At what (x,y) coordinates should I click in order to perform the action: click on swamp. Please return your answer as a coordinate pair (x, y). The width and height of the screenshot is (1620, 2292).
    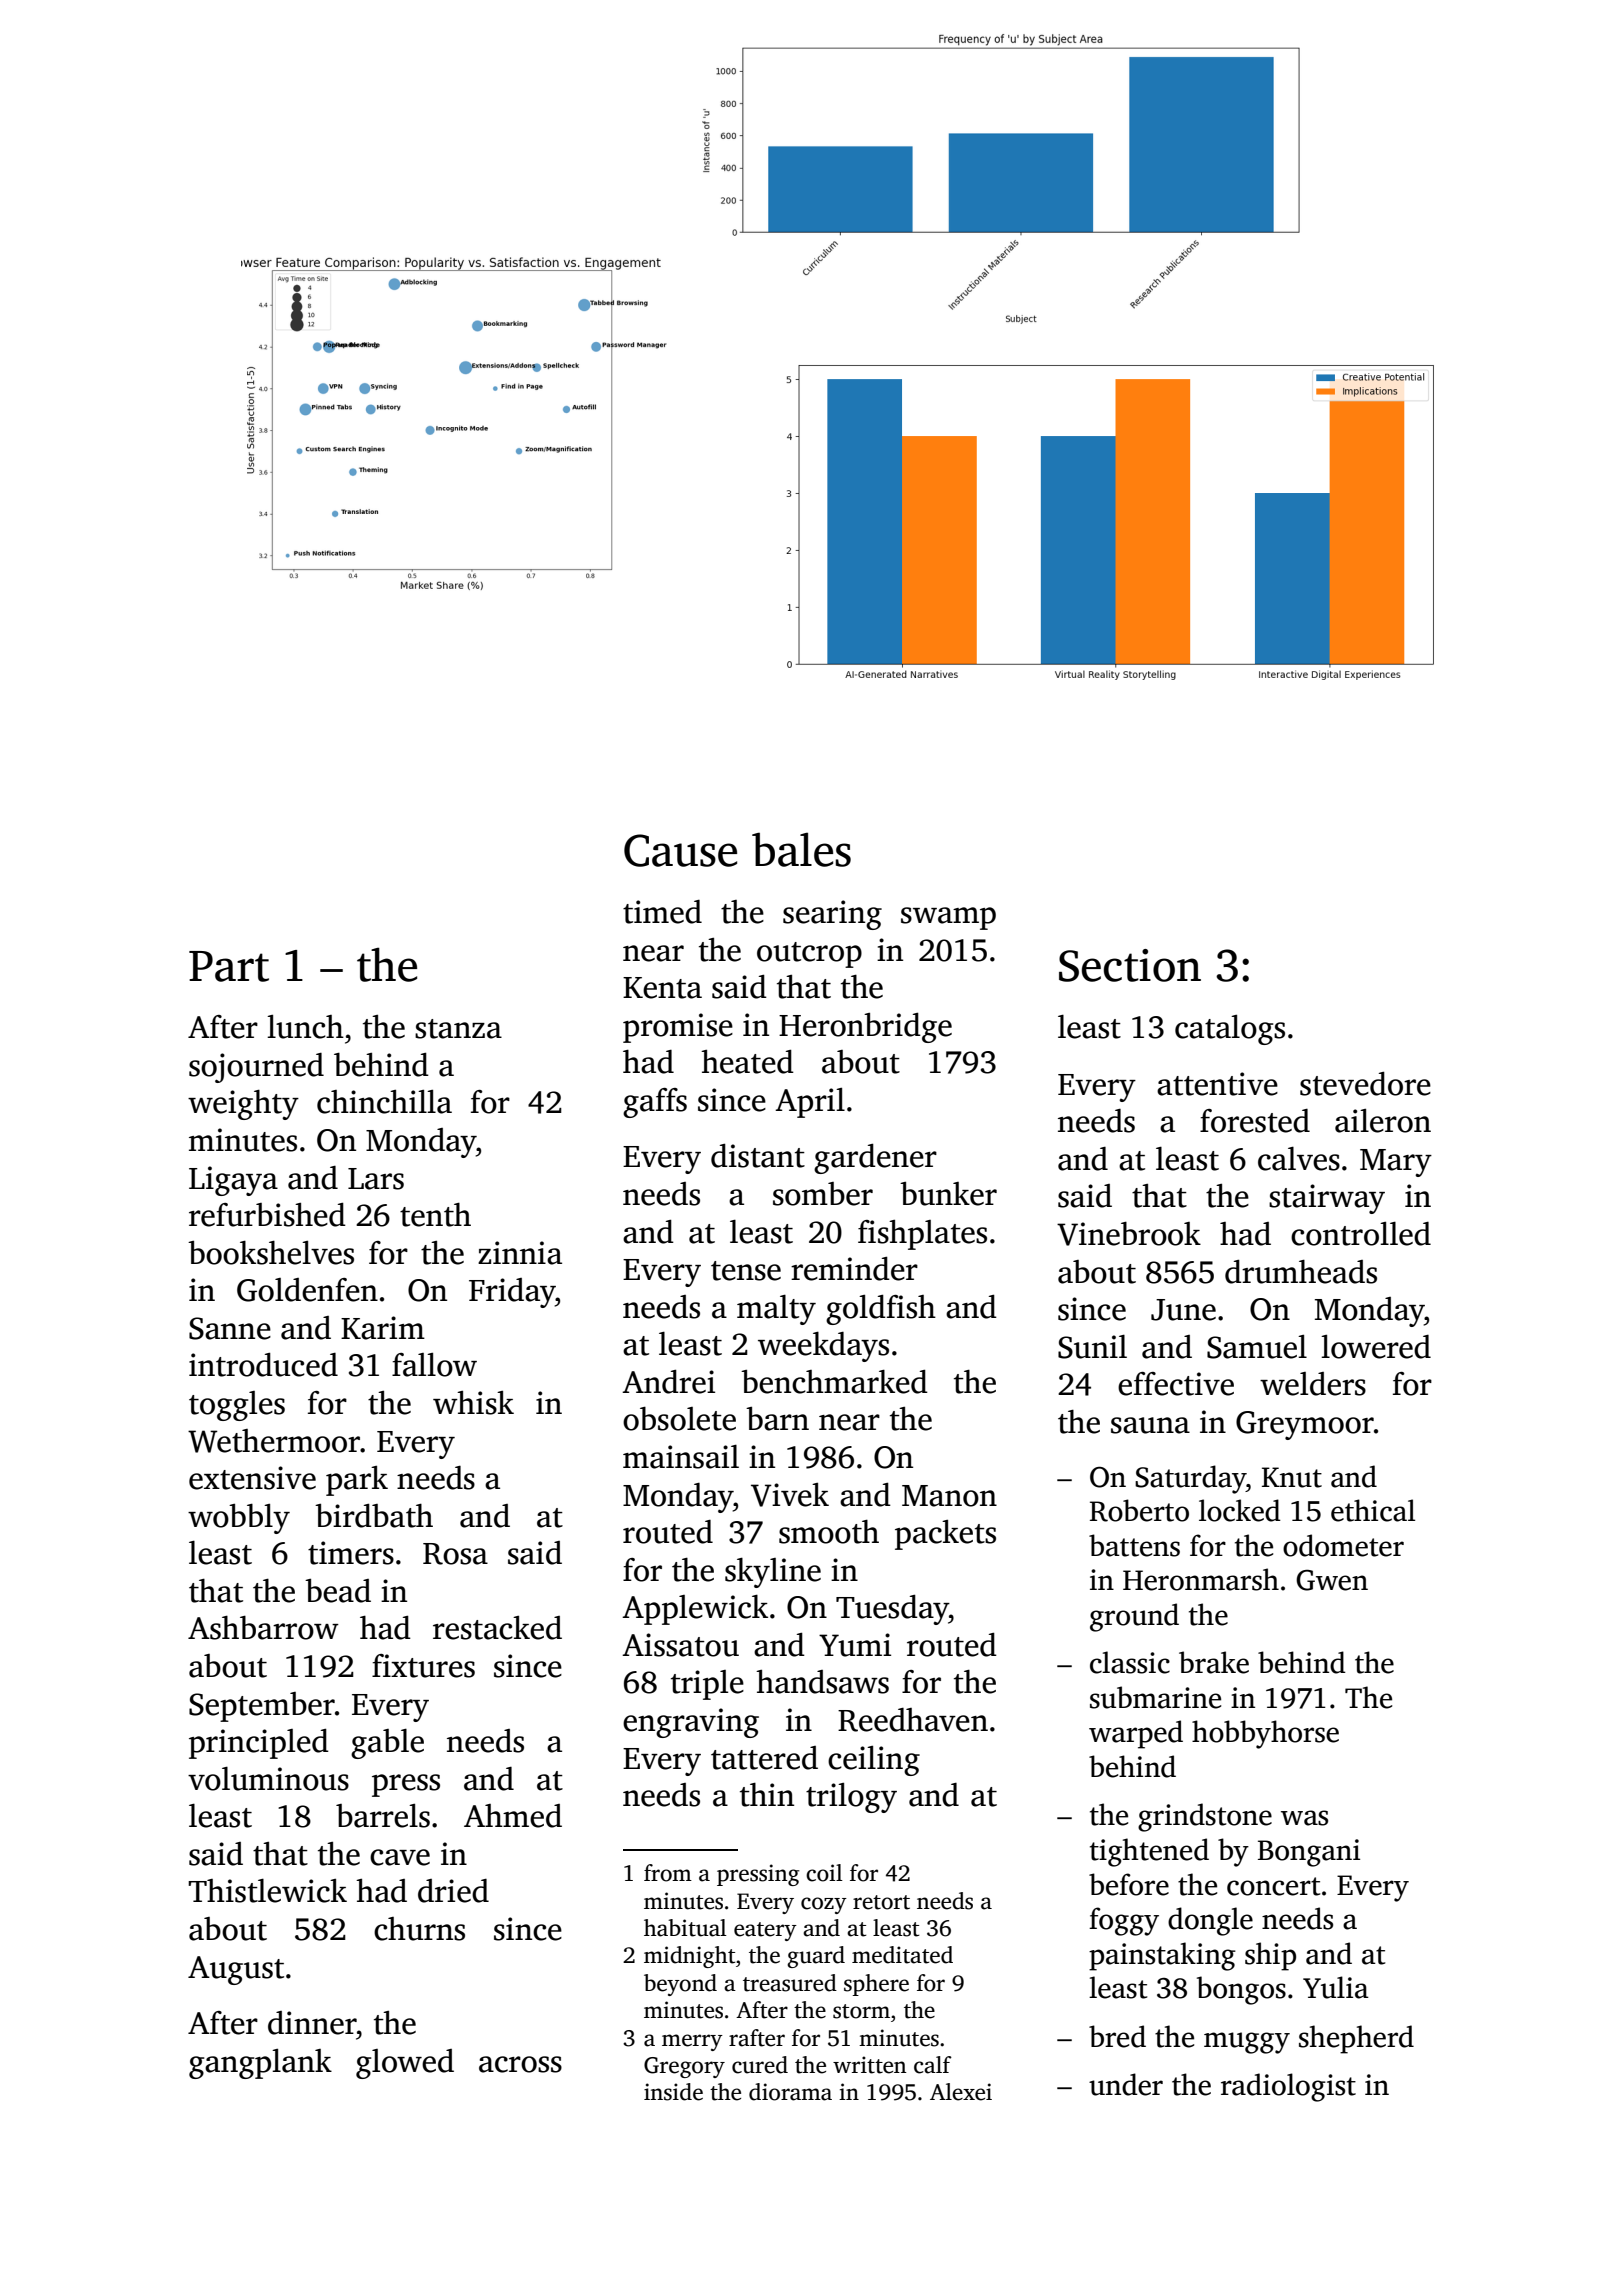
    Looking at the image, I should click on (948, 918).
